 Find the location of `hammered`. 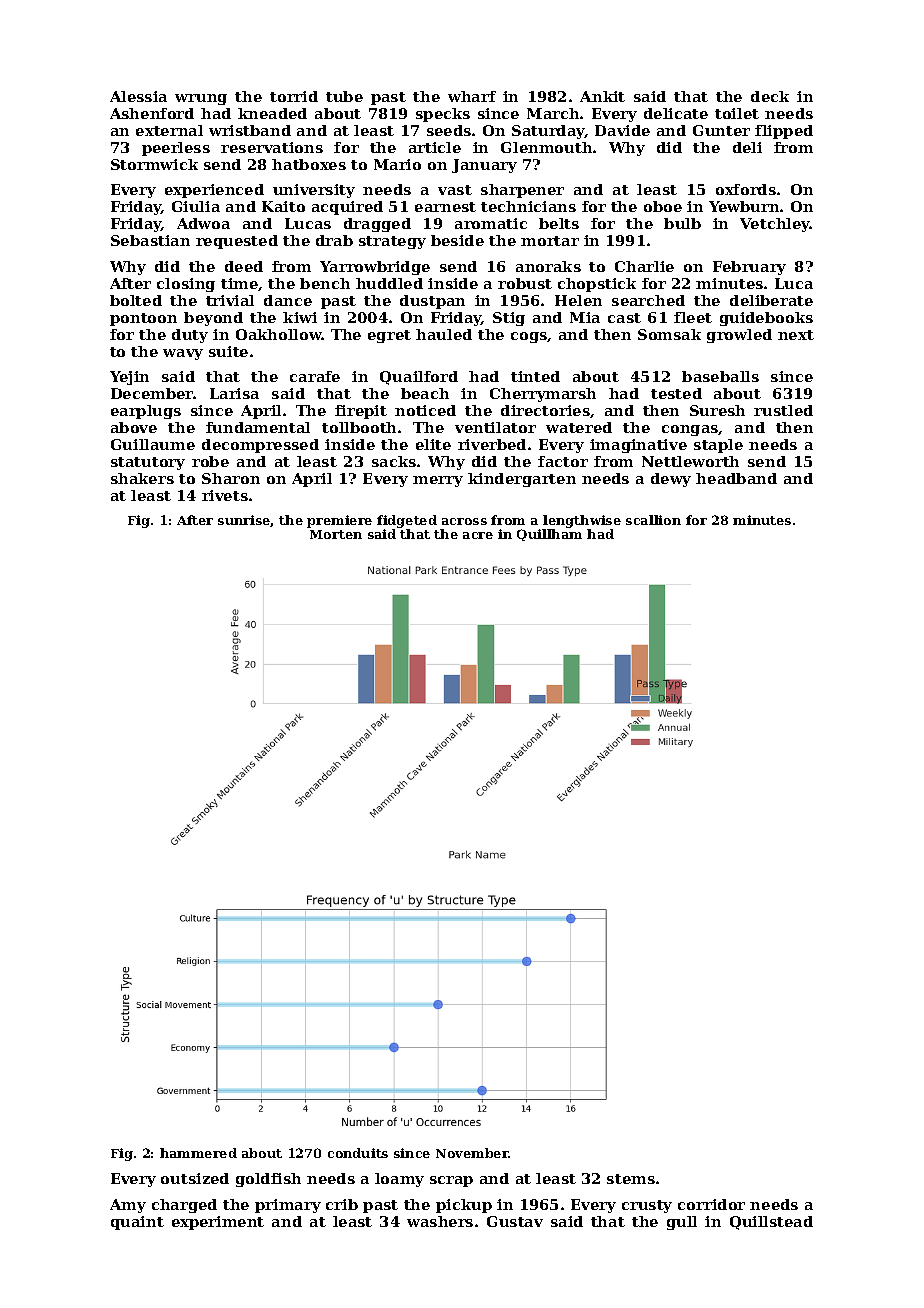

hammered is located at coordinates (198, 1153).
